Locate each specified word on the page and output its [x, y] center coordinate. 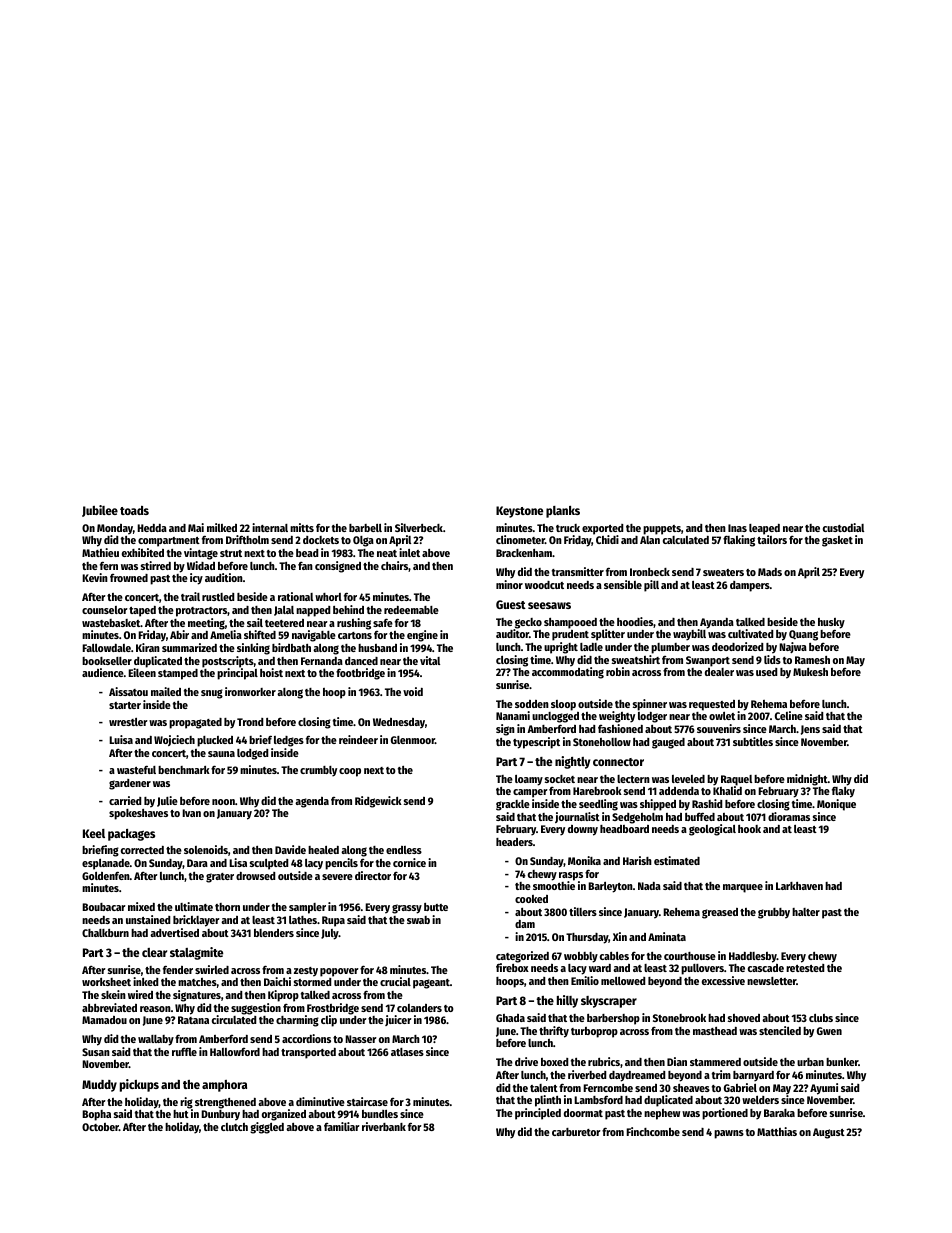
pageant [431, 984]
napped [313, 611]
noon [223, 802]
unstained [148, 919]
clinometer [520, 539]
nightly [572, 762]
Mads [770, 572]
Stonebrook [679, 1018]
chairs [395, 566]
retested [805, 968]
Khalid [727, 790]
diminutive [320, 1101]
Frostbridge [333, 1009]
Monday [115, 529]
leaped [764, 529]
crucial [395, 981]
